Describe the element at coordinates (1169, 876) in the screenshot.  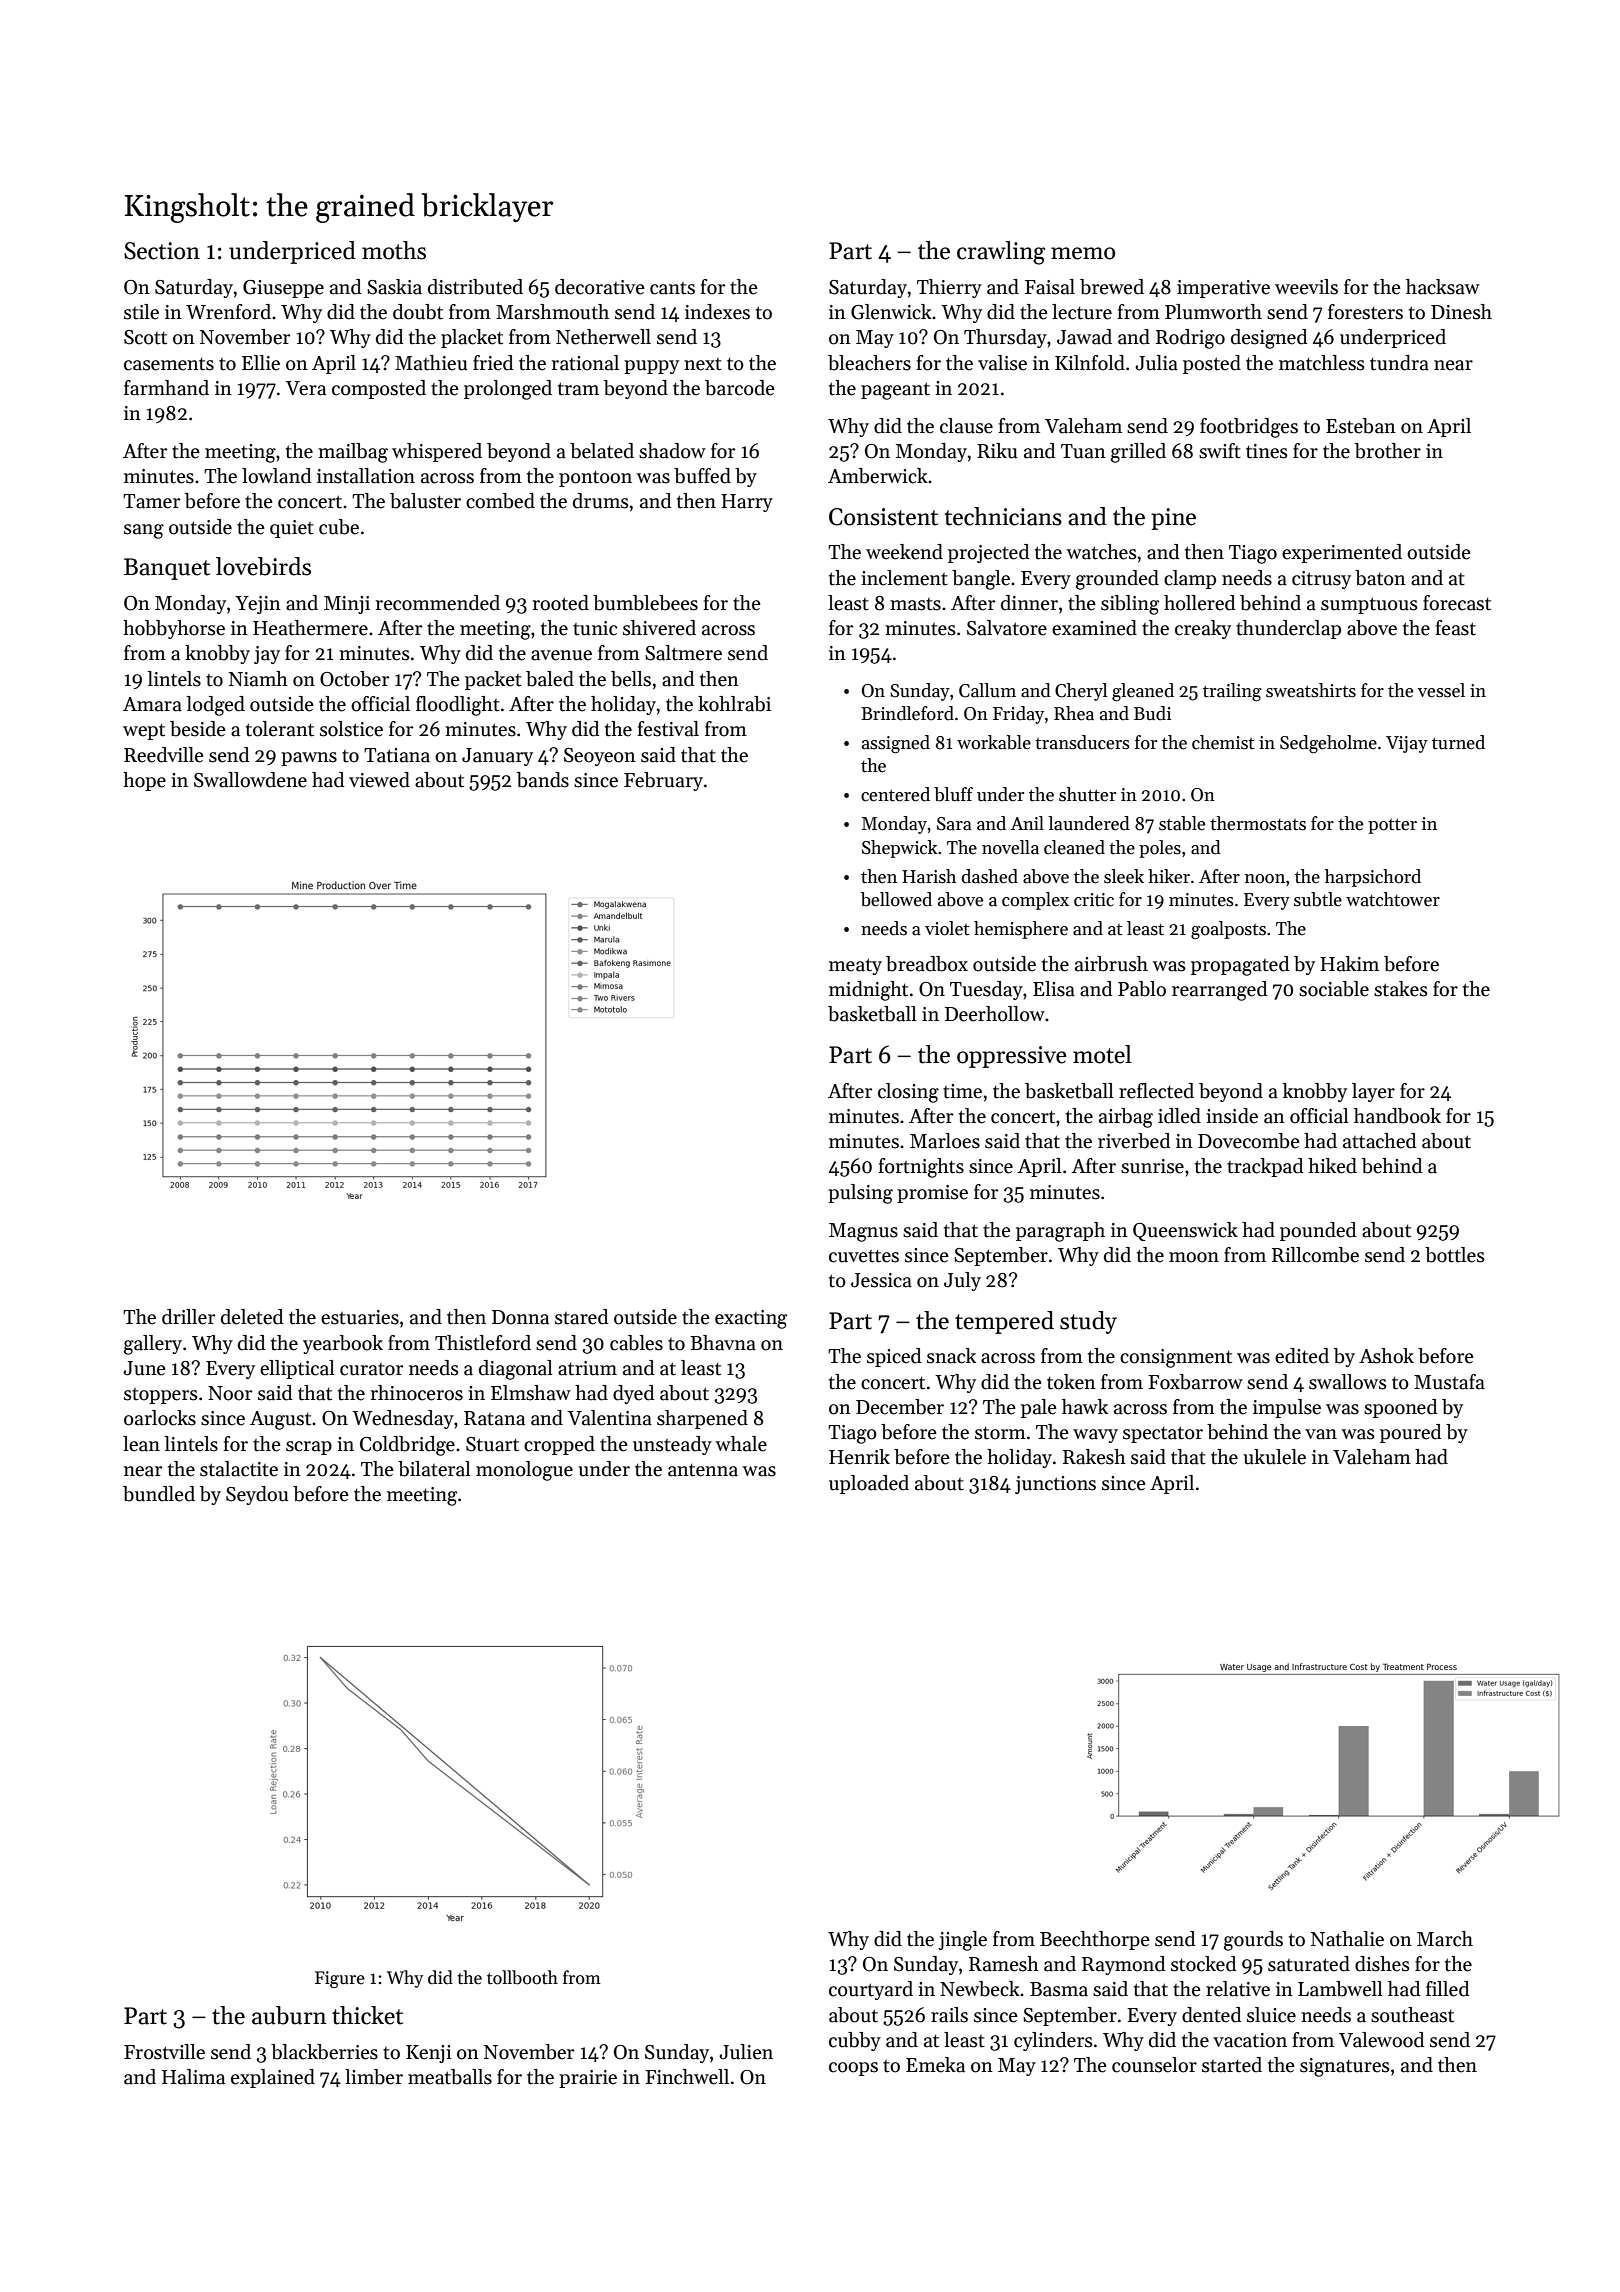
I see `hiker` at that location.
